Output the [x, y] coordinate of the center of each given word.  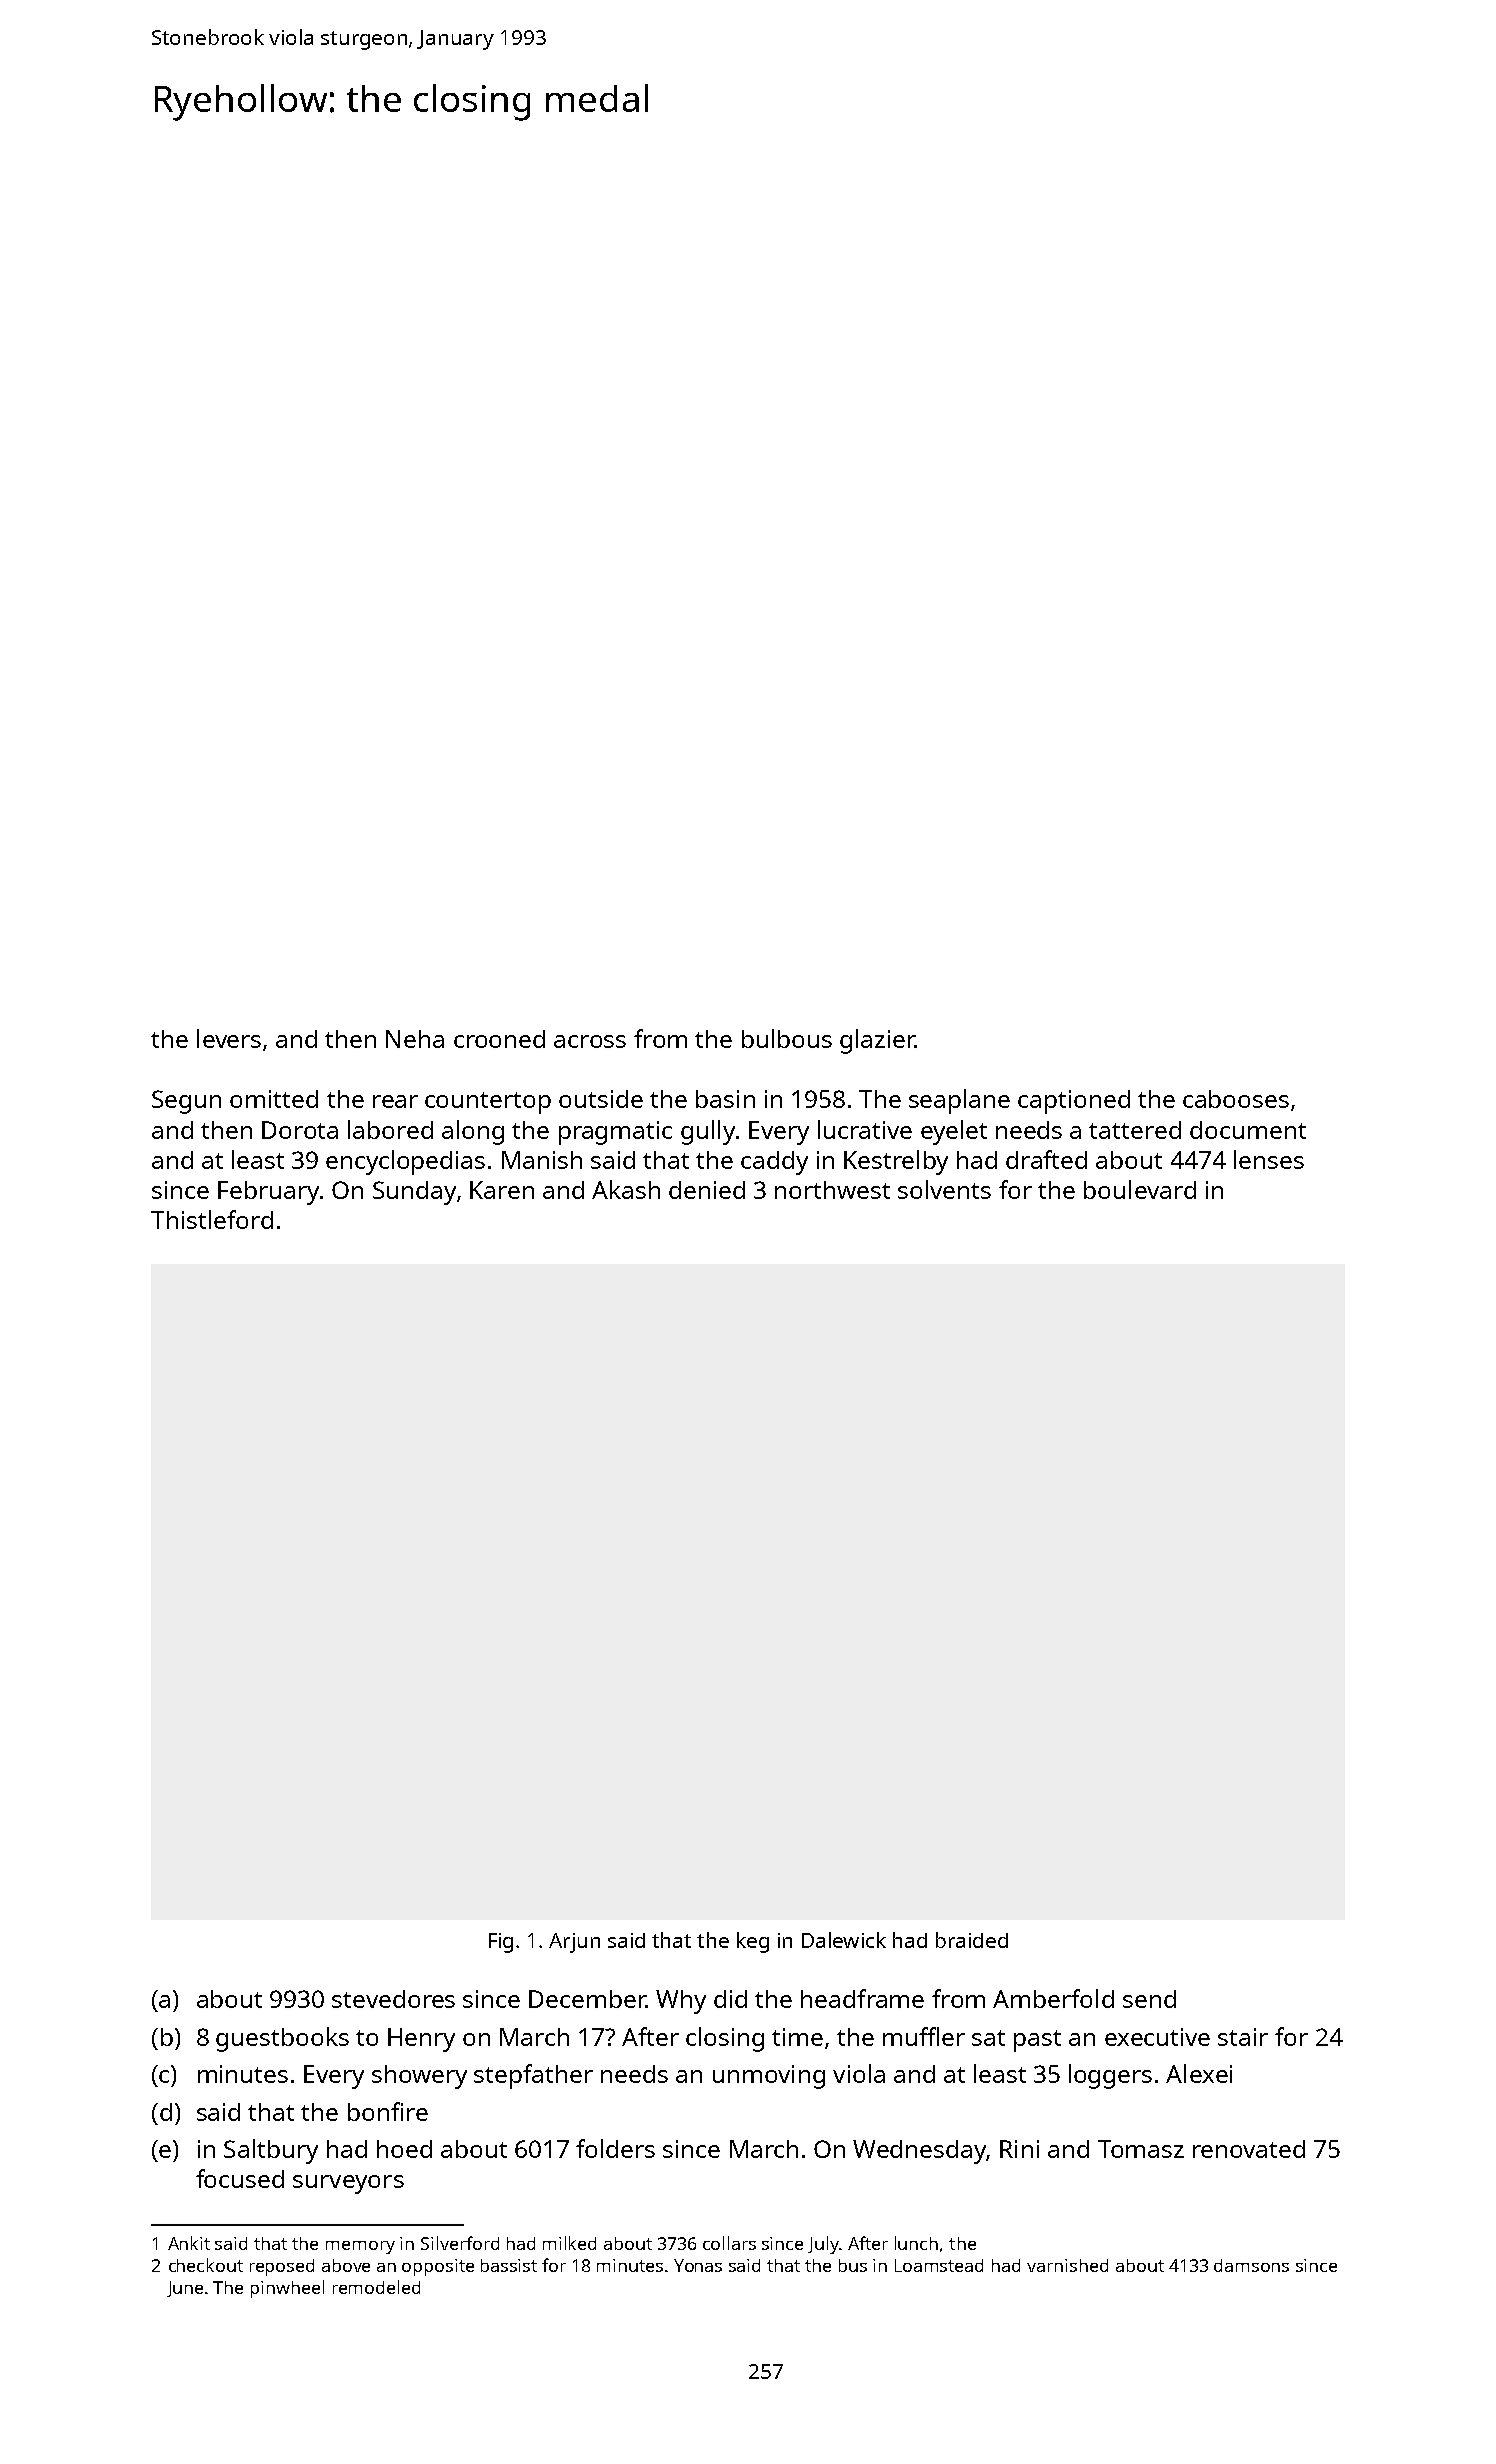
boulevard [1140, 1189]
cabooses [1236, 1099]
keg [753, 1942]
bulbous [787, 1038]
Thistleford [212, 1219]
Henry [421, 2040]
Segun [186, 1102]
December [587, 1999]
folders [615, 2148]
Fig [501, 1943]
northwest [832, 1190]
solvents [944, 1189]
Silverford [460, 2243]
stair [1243, 2037]
